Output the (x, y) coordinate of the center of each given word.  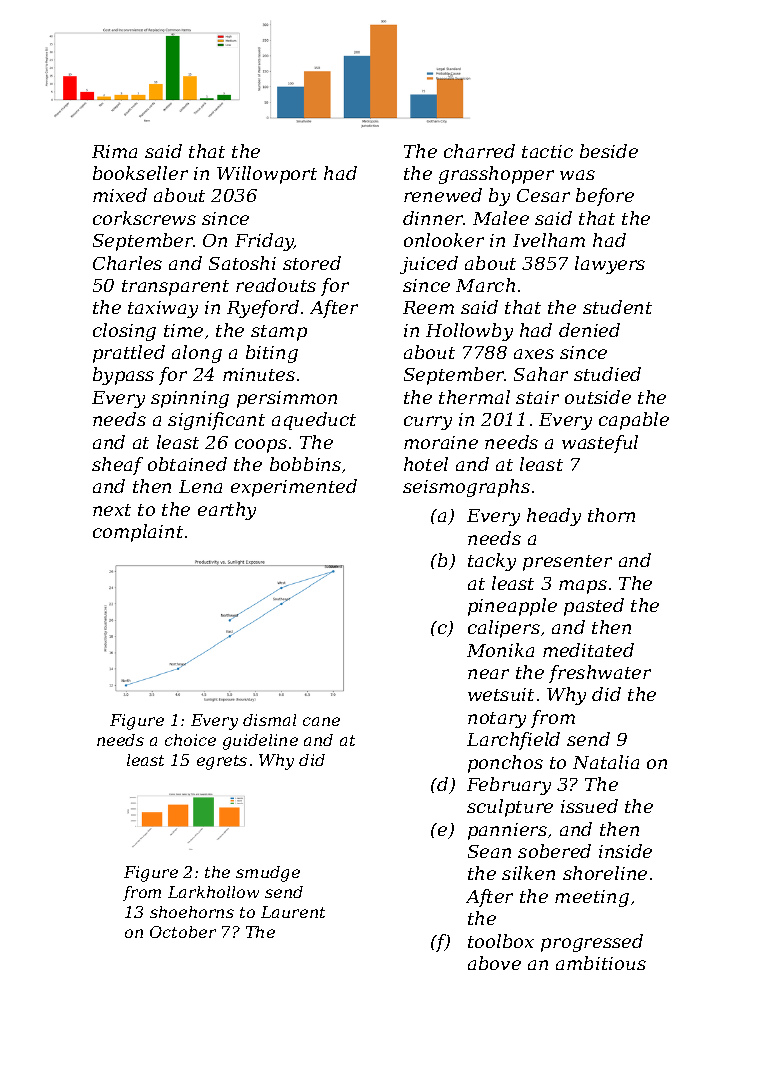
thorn (611, 515)
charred (479, 151)
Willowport (267, 175)
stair (537, 397)
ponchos (505, 764)
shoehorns (192, 912)
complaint (138, 533)
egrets (222, 762)
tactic (547, 151)
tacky (492, 562)
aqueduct (314, 421)
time (183, 330)
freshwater (600, 674)
